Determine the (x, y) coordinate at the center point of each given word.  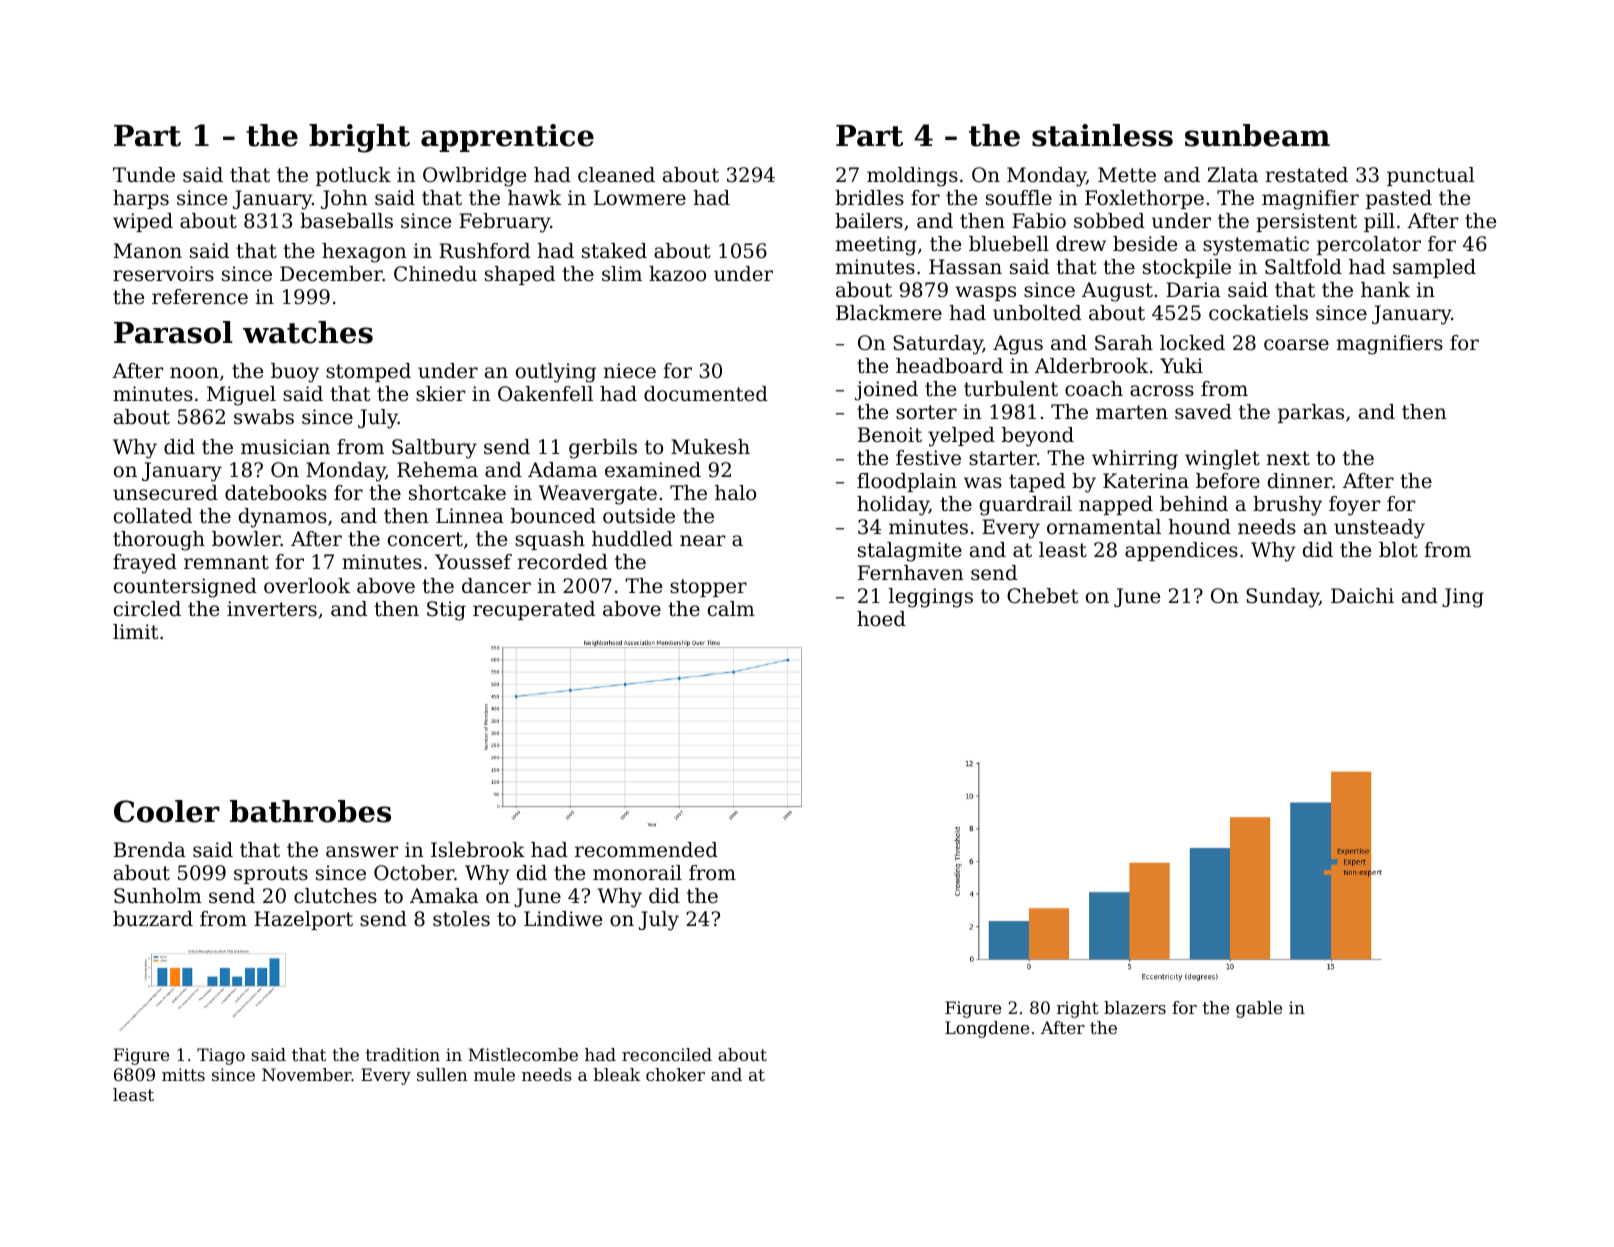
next (1288, 458)
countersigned (185, 588)
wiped (143, 222)
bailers (869, 221)
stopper (708, 588)
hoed (881, 619)
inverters (272, 609)
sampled (1434, 268)
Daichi (1362, 595)
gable (1259, 1009)
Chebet (1042, 596)
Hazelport (303, 920)
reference (200, 297)
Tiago (221, 1056)
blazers (1135, 1007)
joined (886, 391)
